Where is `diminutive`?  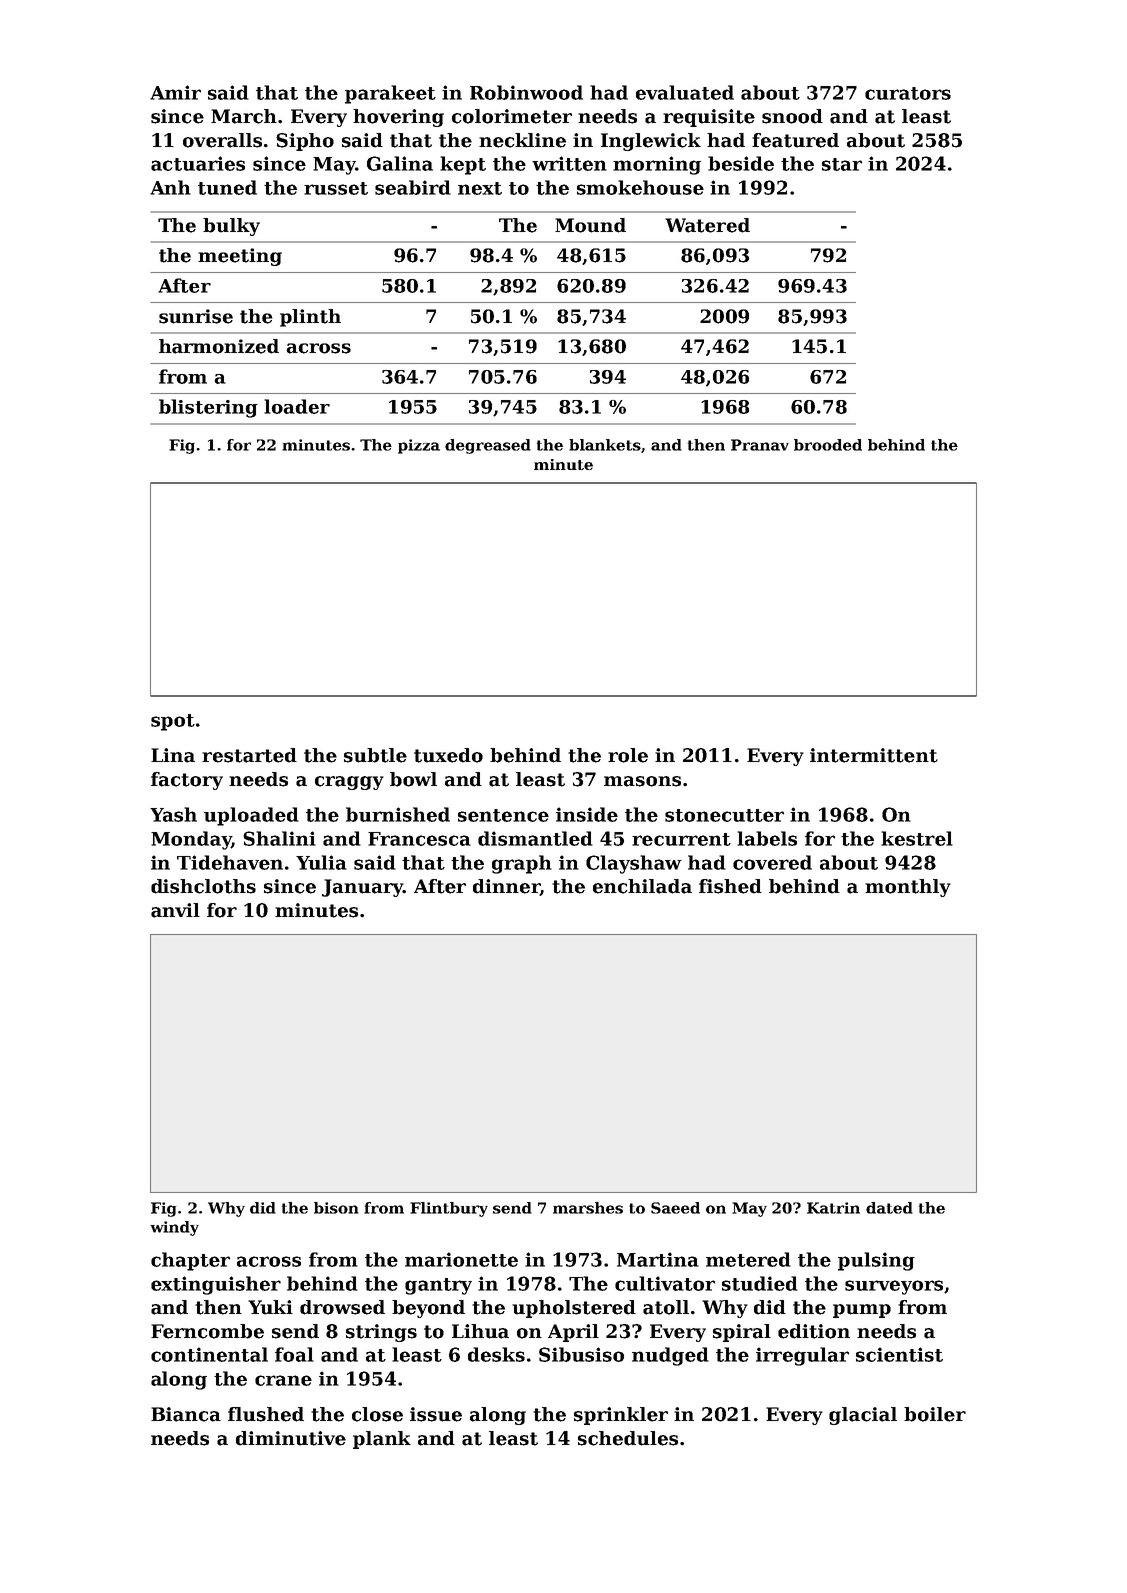 diminutive is located at coordinates (291, 1438).
